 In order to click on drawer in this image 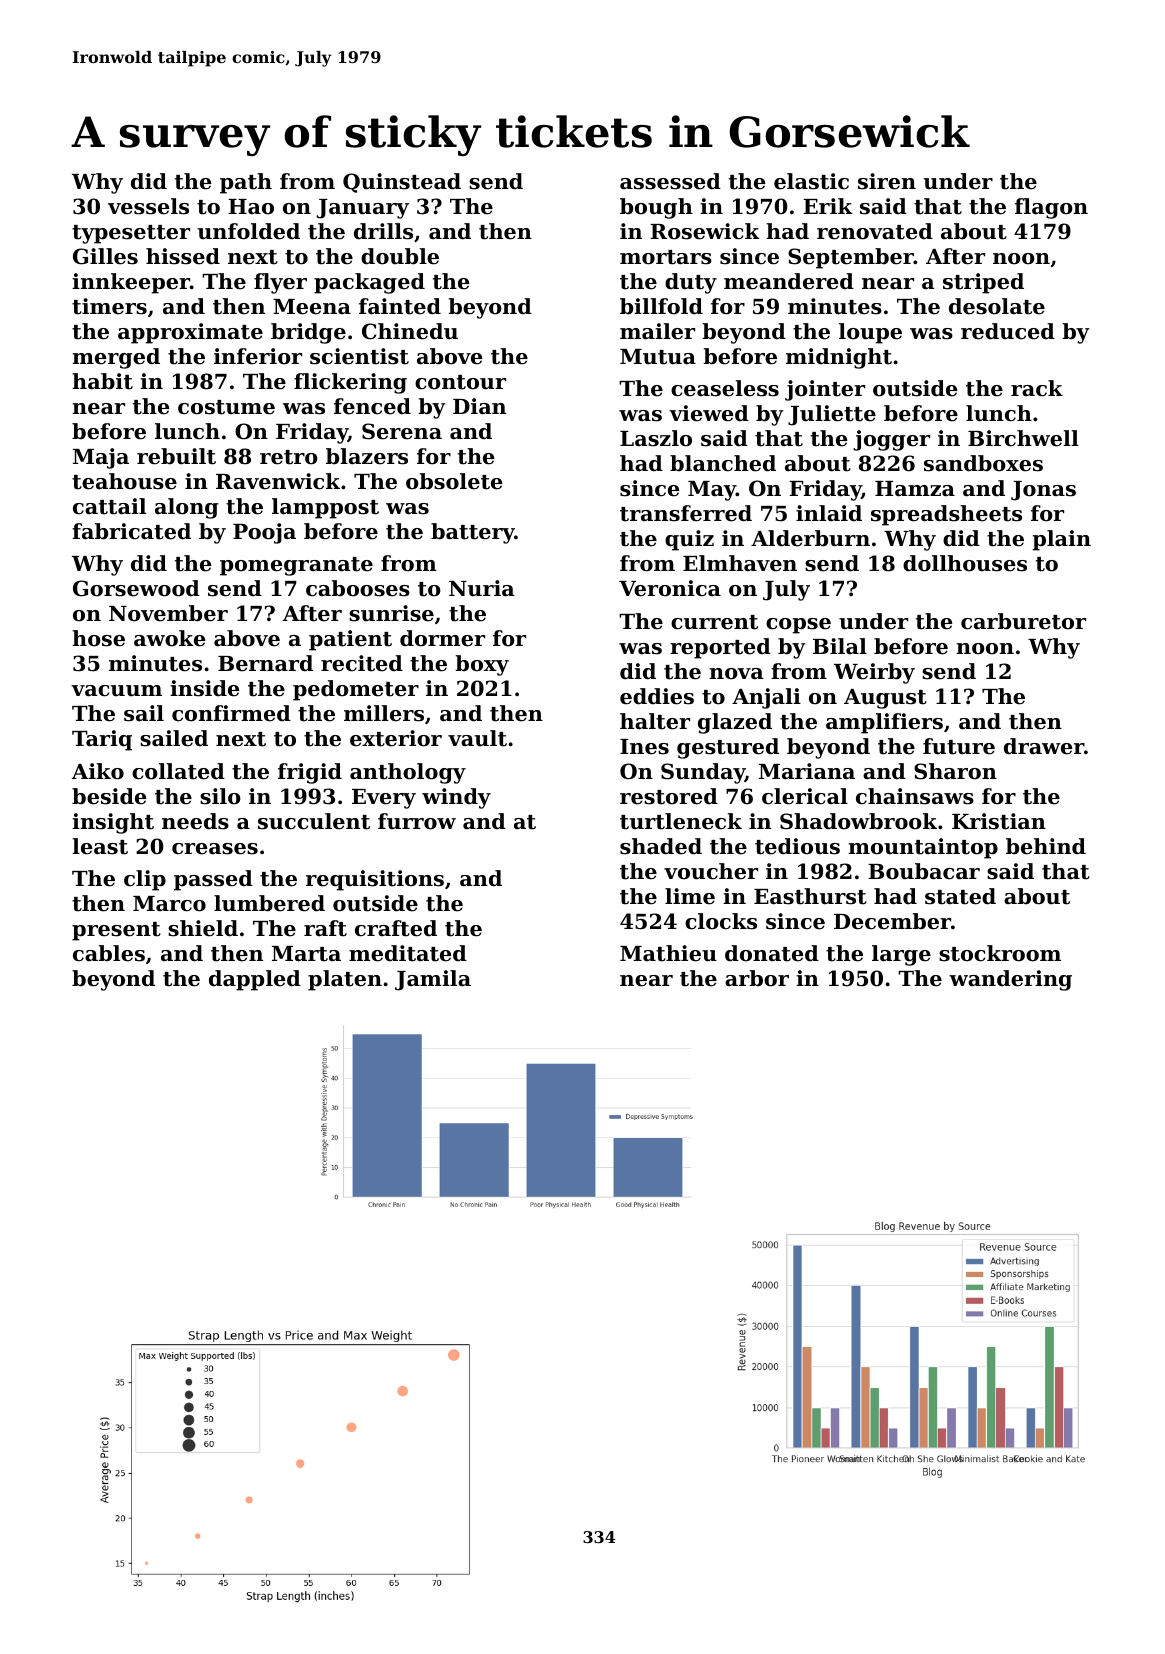, I will do `click(1044, 746)`.
